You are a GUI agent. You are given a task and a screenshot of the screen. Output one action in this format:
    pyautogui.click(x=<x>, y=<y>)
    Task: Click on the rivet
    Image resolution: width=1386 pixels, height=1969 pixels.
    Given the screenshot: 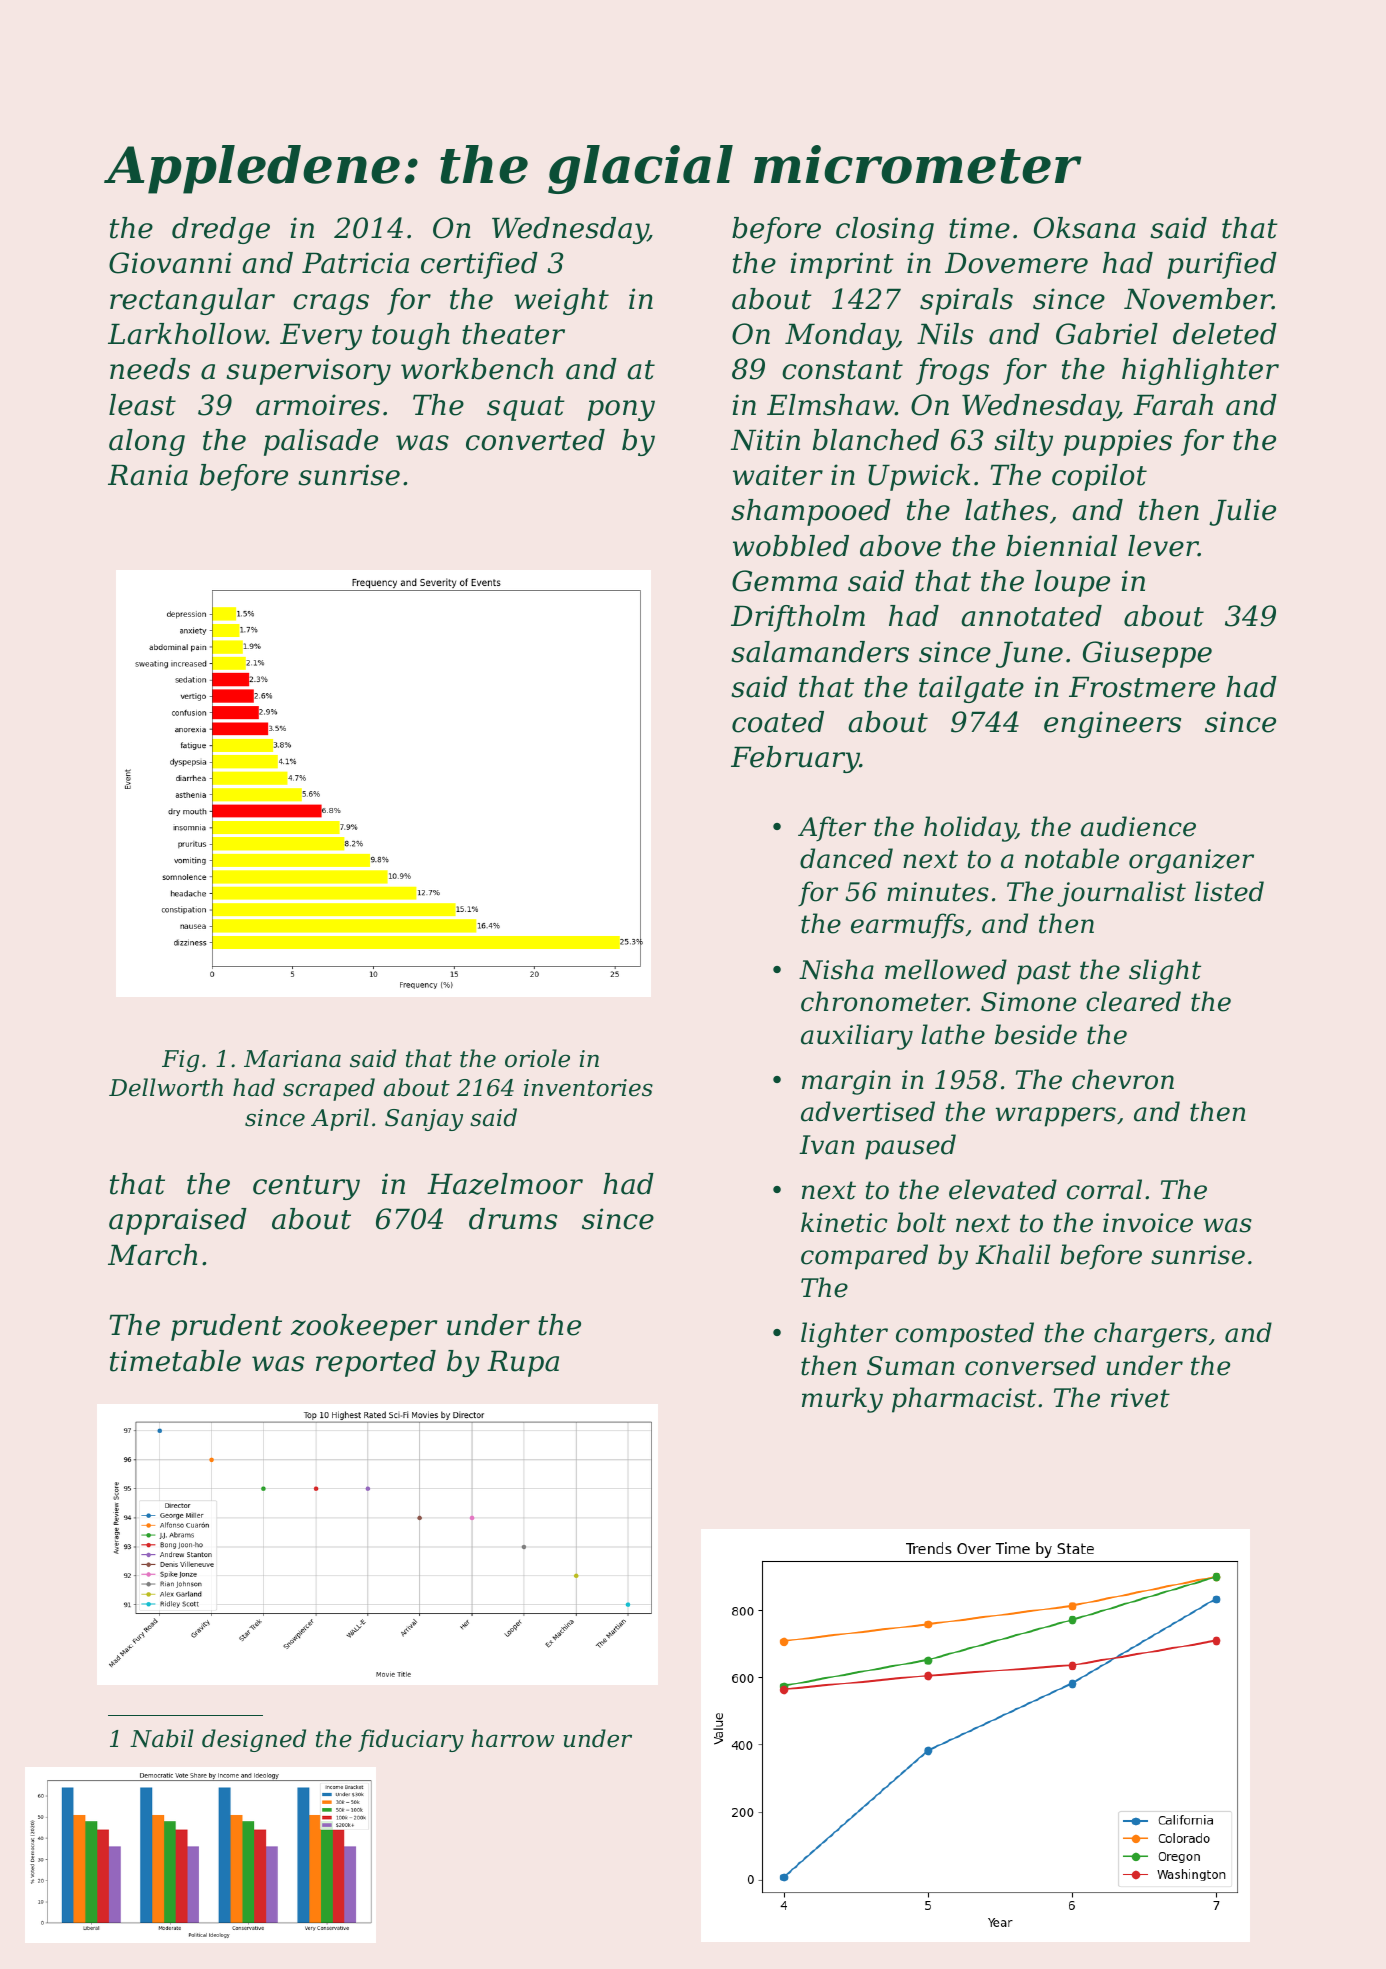 What is the action you would take?
    pyautogui.click(x=1140, y=1398)
